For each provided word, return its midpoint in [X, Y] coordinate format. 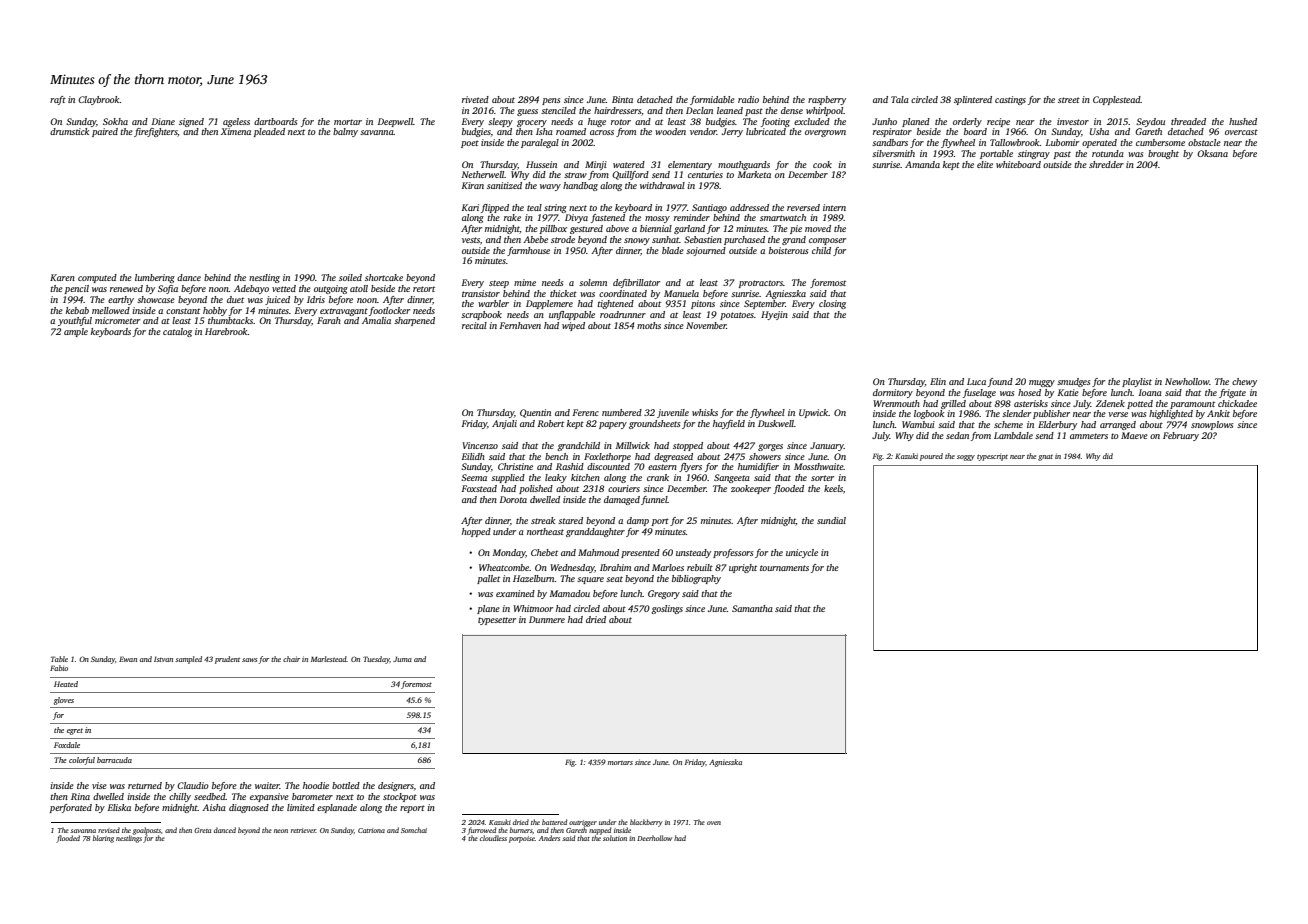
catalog [177, 332]
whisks [705, 412]
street [1069, 100]
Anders [549, 838]
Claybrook [99, 100]
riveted [475, 99]
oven [714, 823]
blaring [103, 839]
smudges [1073, 382]
